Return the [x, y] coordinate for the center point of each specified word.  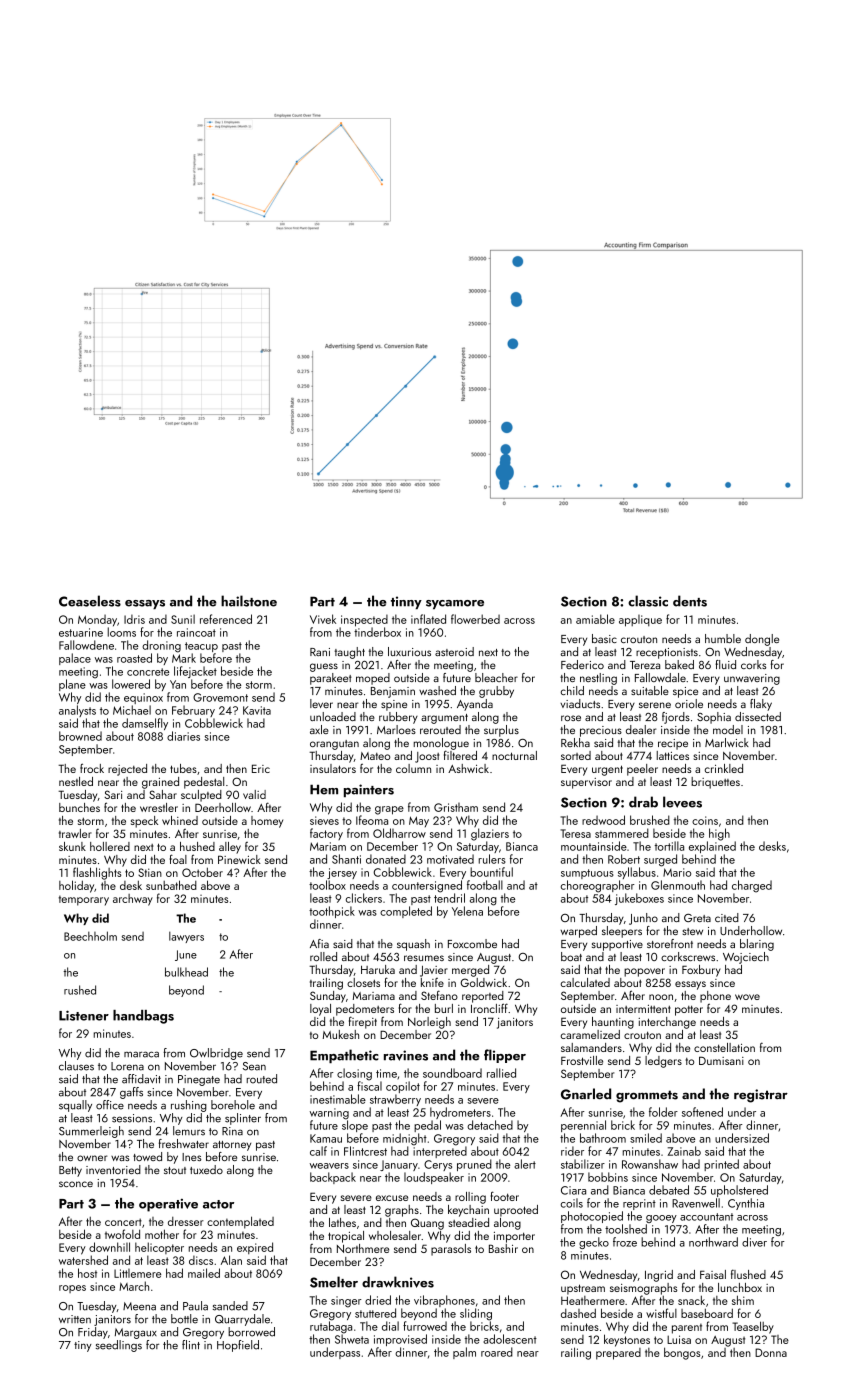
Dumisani [721, 1060]
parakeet [331, 679]
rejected [127, 770]
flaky [761, 705]
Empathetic [344, 1056]
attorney [232, 1146]
